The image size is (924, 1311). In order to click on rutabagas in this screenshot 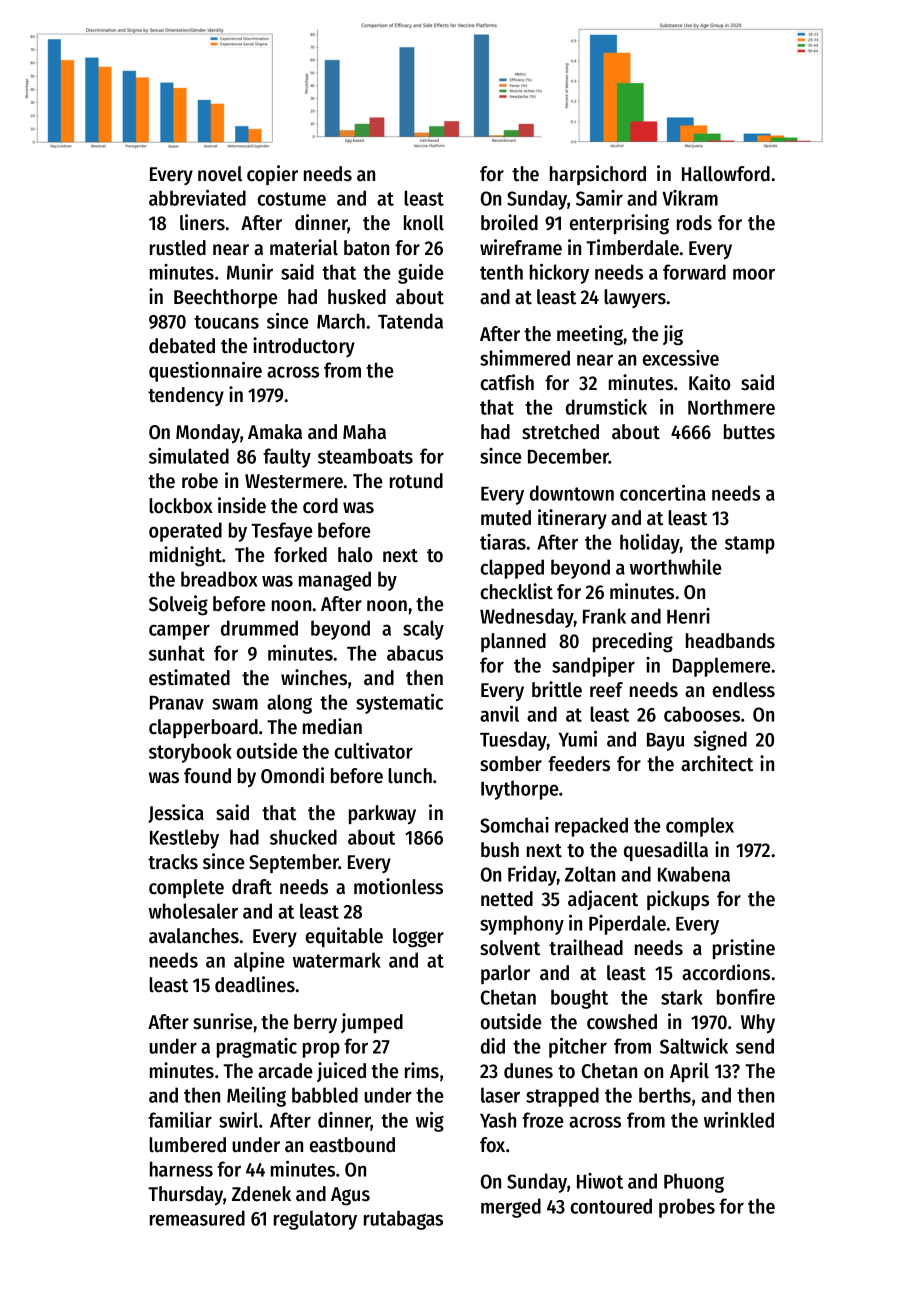, I will do `click(403, 1220)`.
